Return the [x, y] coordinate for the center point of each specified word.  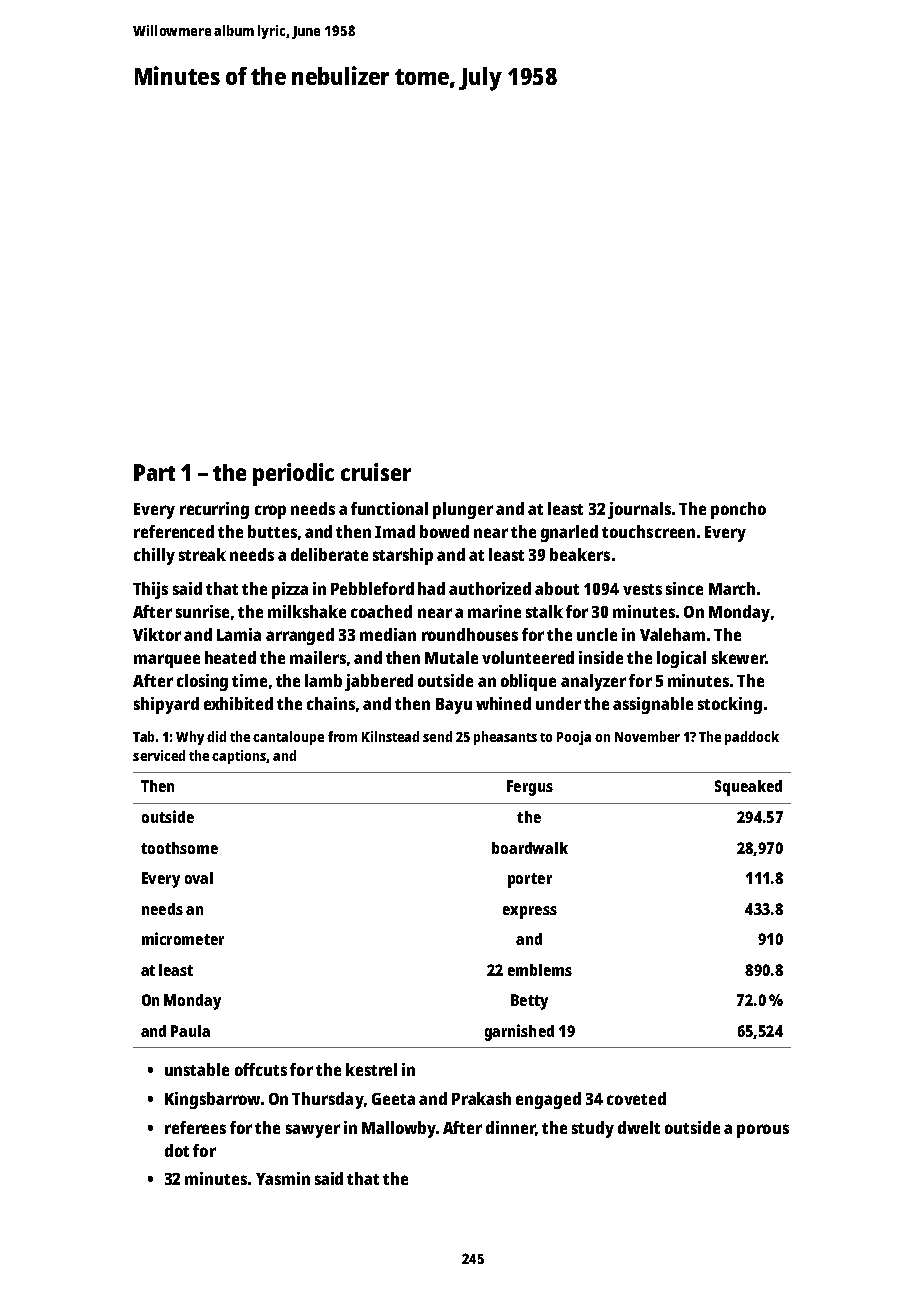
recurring [214, 510]
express [530, 912]
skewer [738, 657]
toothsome [179, 848]
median [388, 634]
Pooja [574, 738]
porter [530, 880]
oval [199, 878]
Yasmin [283, 1178]
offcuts [261, 1069]
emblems [540, 970]
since [684, 588]
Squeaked [748, 788]
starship [403, 556]
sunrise [202, 611]
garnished [519, 1032]
